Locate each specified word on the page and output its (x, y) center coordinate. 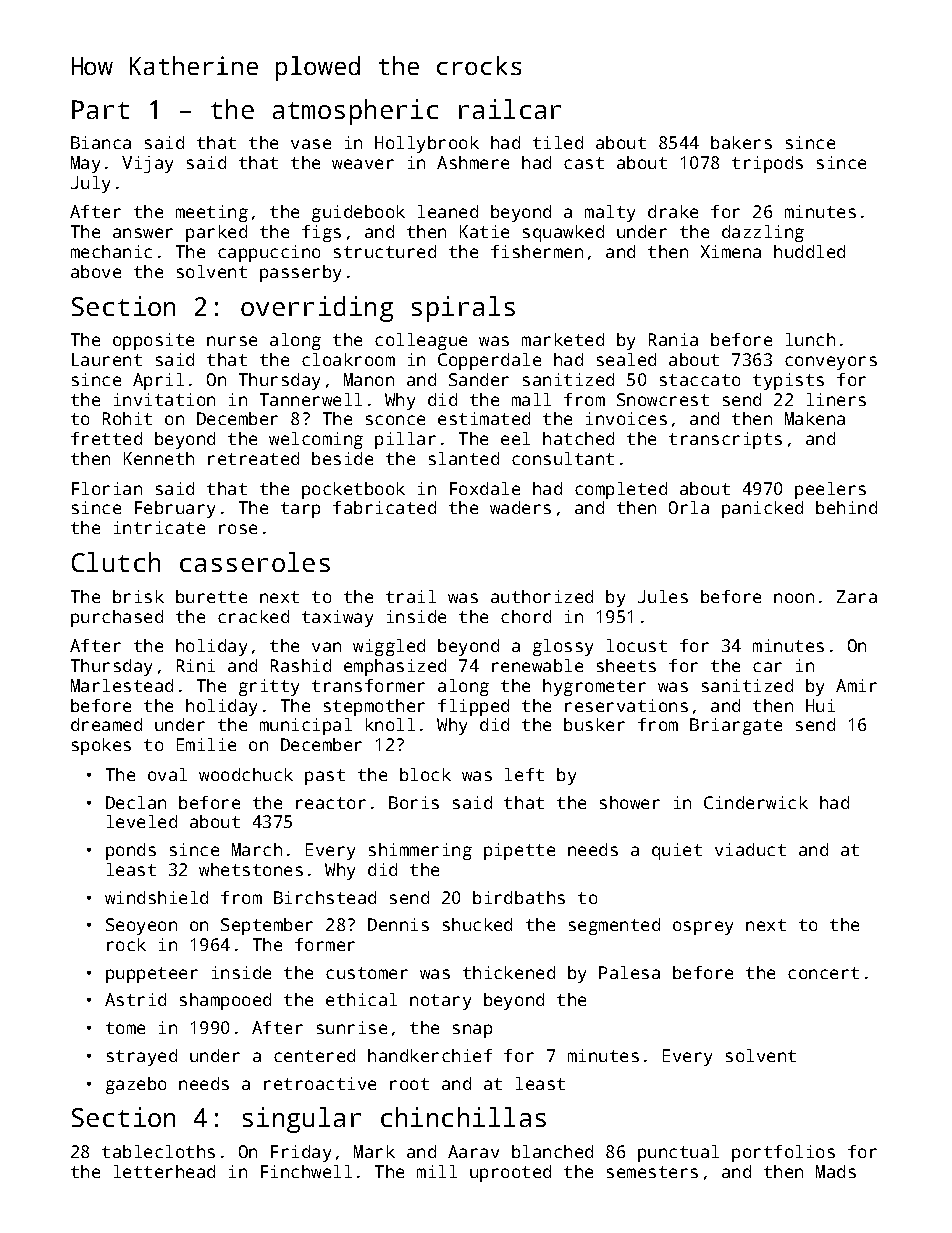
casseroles (255, 562)
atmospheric (355, 112)
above (96, 271)
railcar (510, 109)
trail (411, 596)
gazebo (136, 1085)
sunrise (352, 1027)
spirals (463, 309)
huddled (809, 251)
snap (472, 1031)
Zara (857, 596)
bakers (741, 142)
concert (823, 973)
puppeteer (152, 975)
